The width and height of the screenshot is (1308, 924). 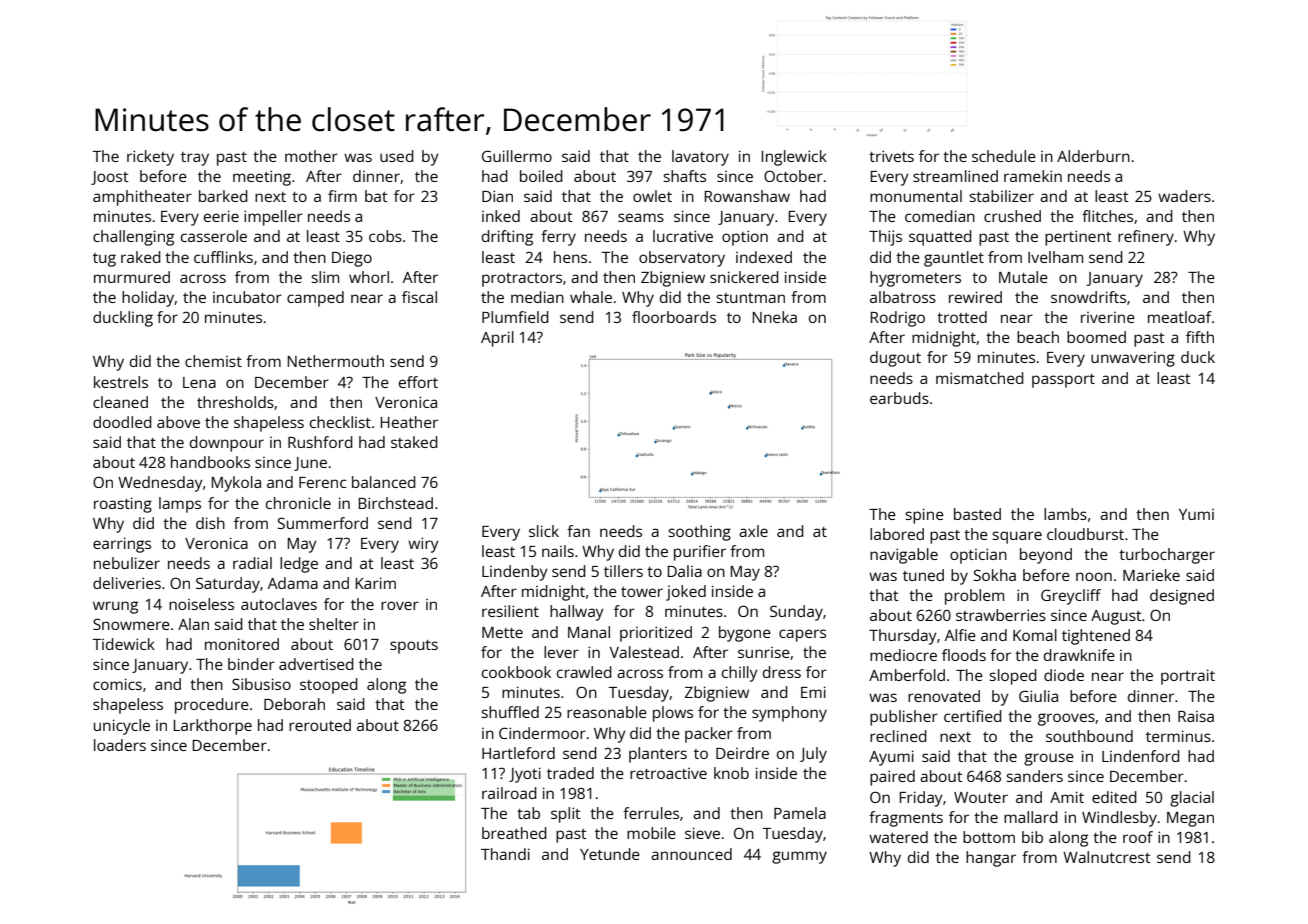 I want to click on used, so click(x=397, y=156).
